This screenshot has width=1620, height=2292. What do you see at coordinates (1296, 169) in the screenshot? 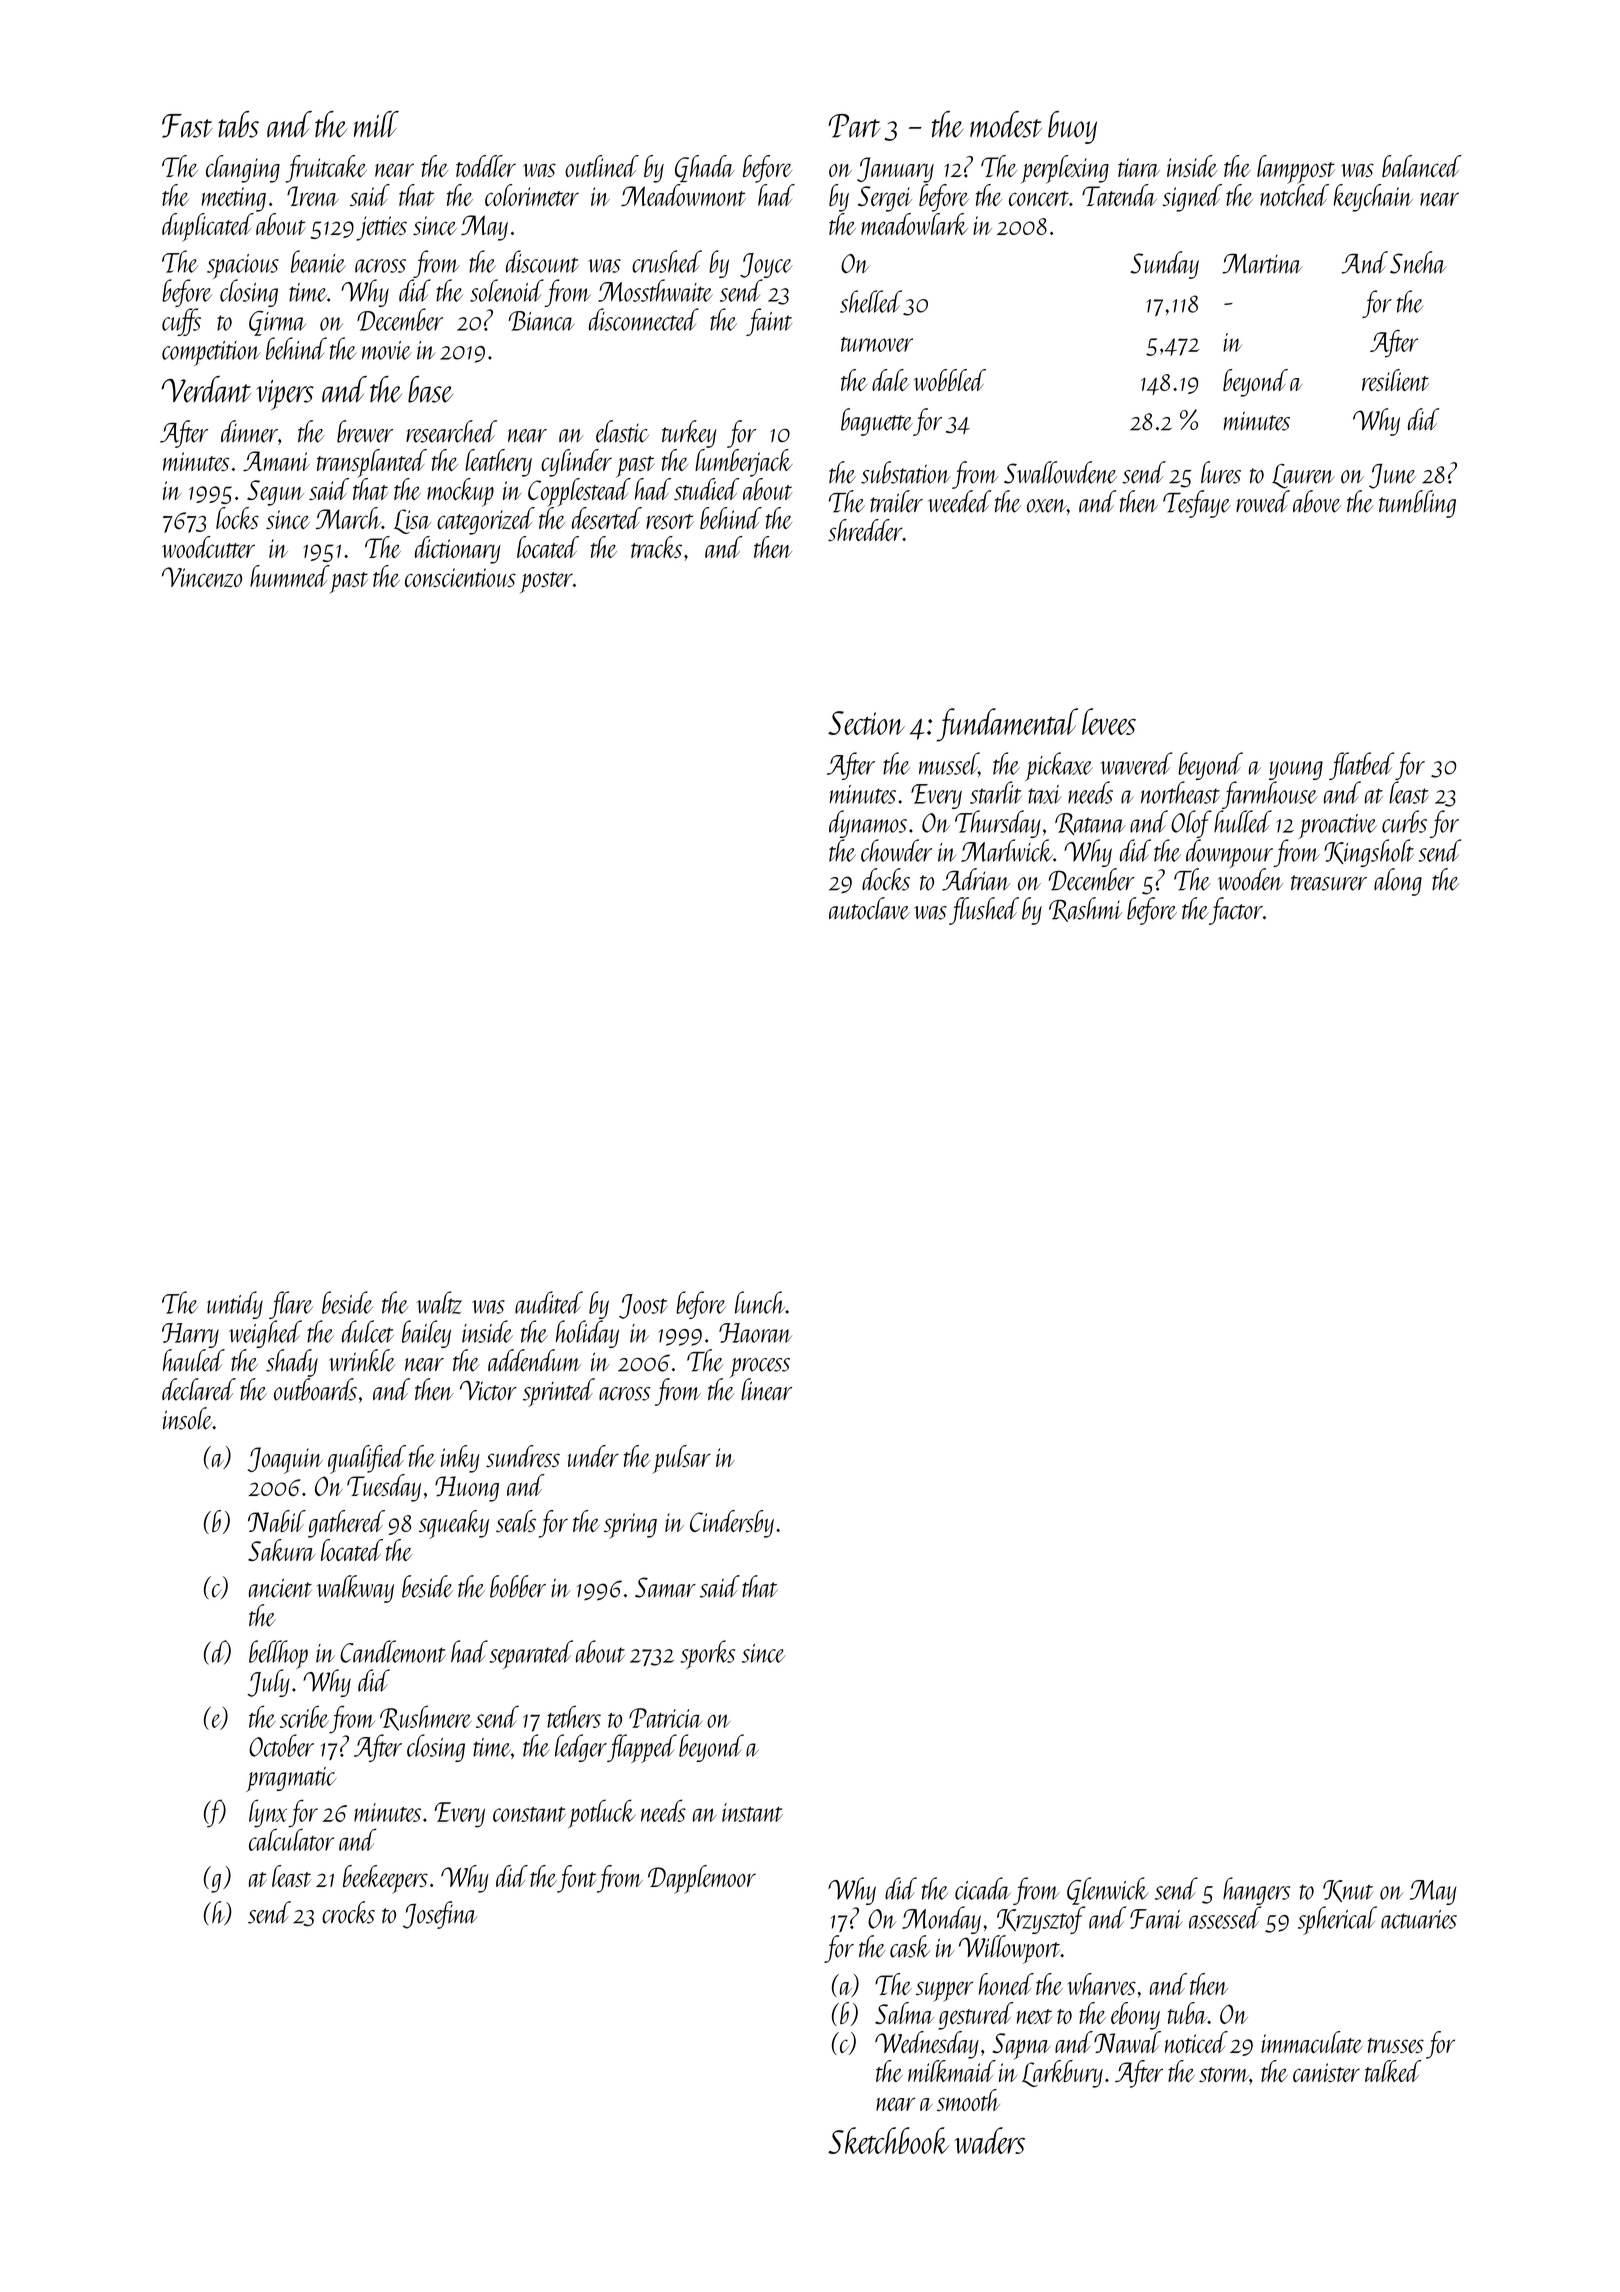
I see `lamppost` at bounding box center [1296, 169].
